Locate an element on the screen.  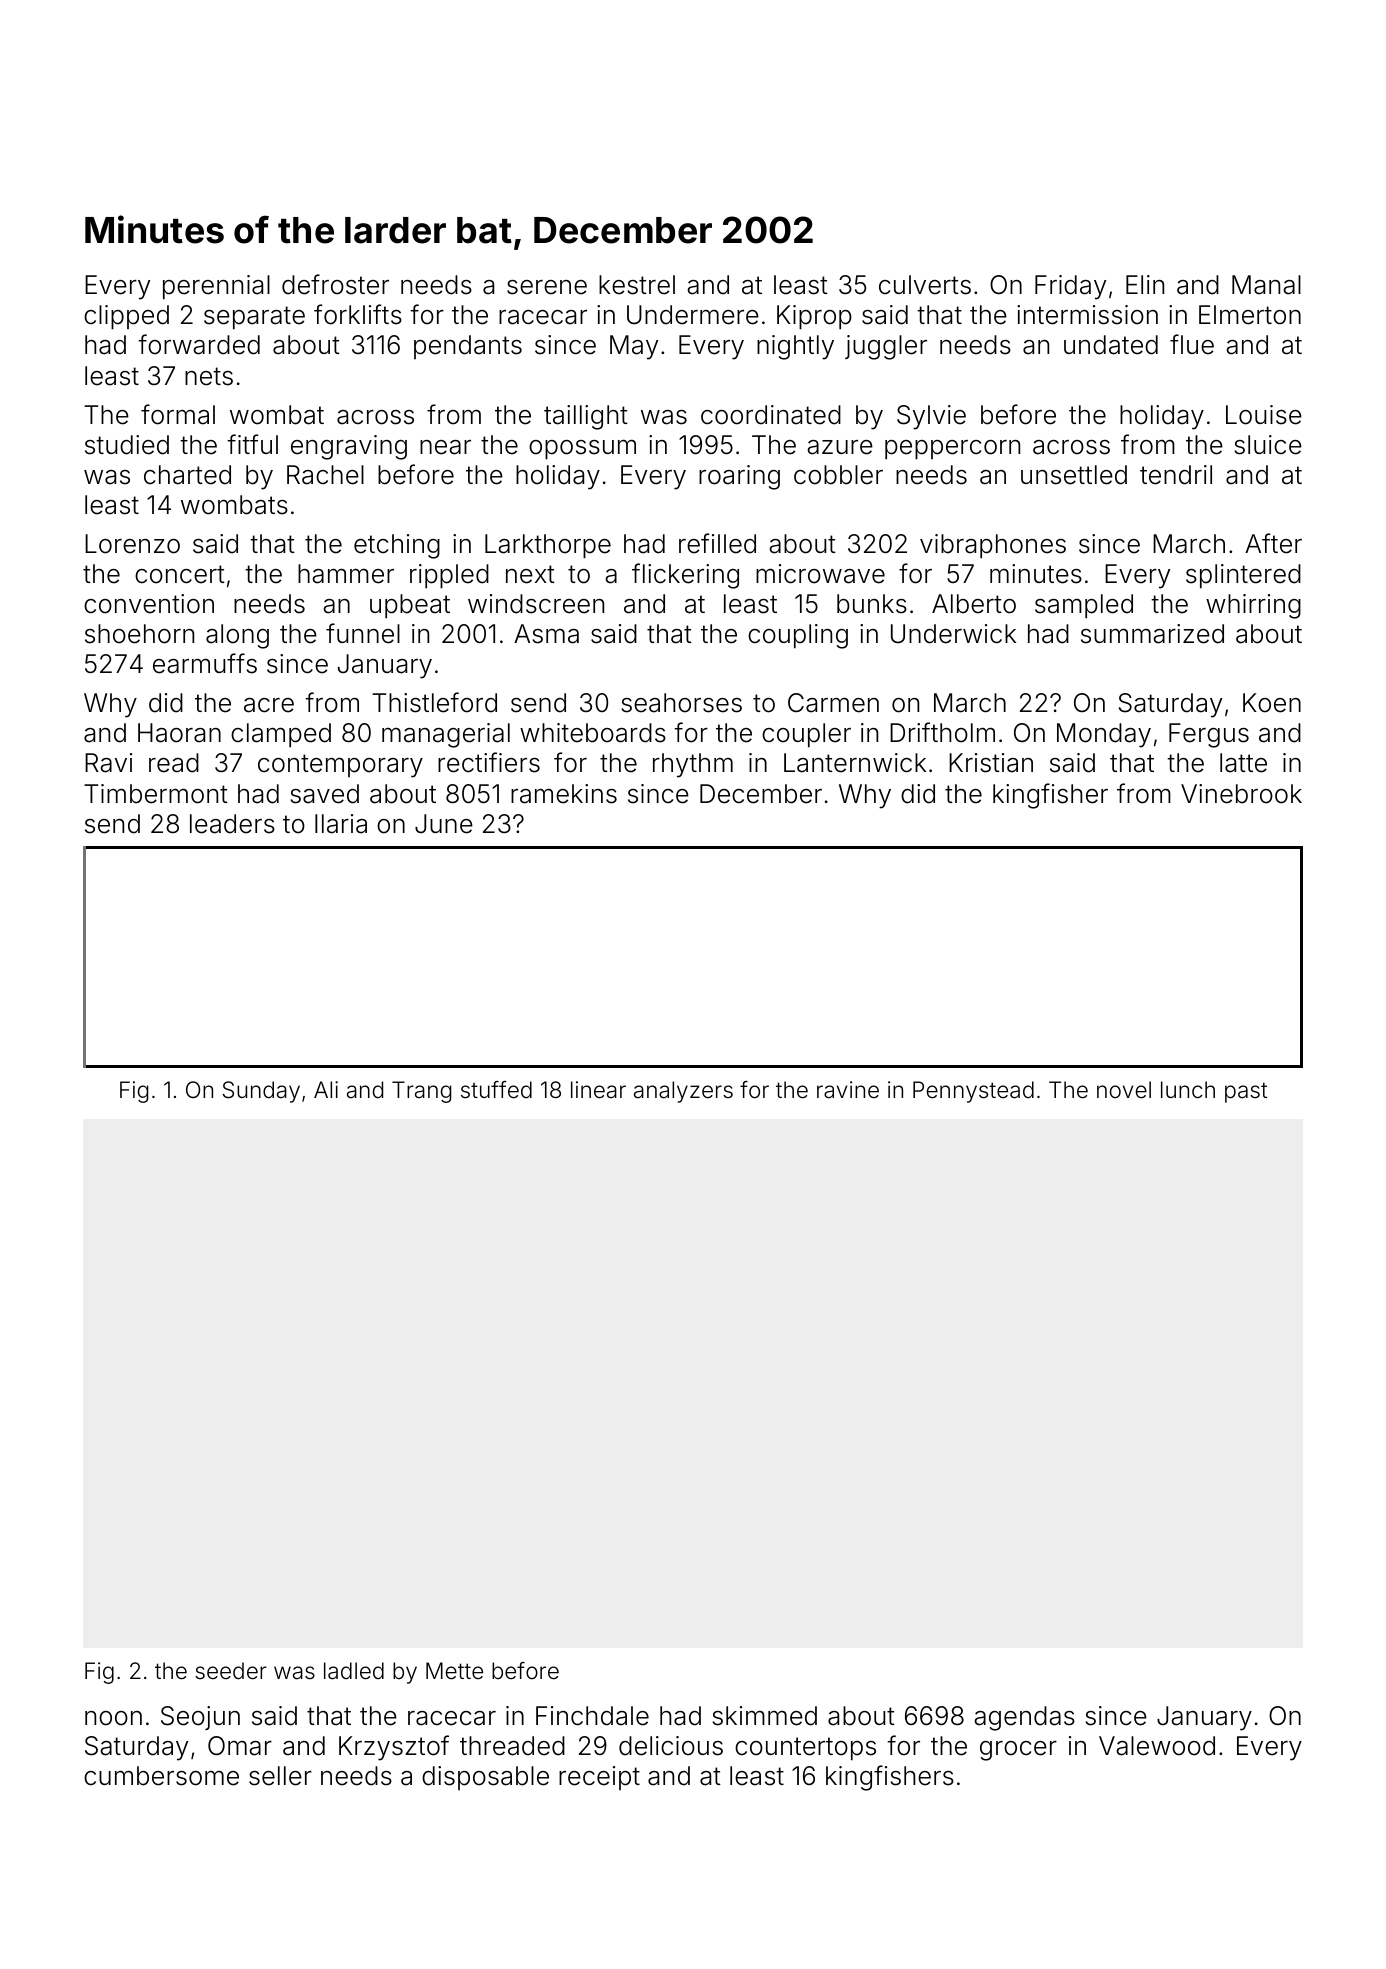
opossum is located at coordinates (582, 449).
